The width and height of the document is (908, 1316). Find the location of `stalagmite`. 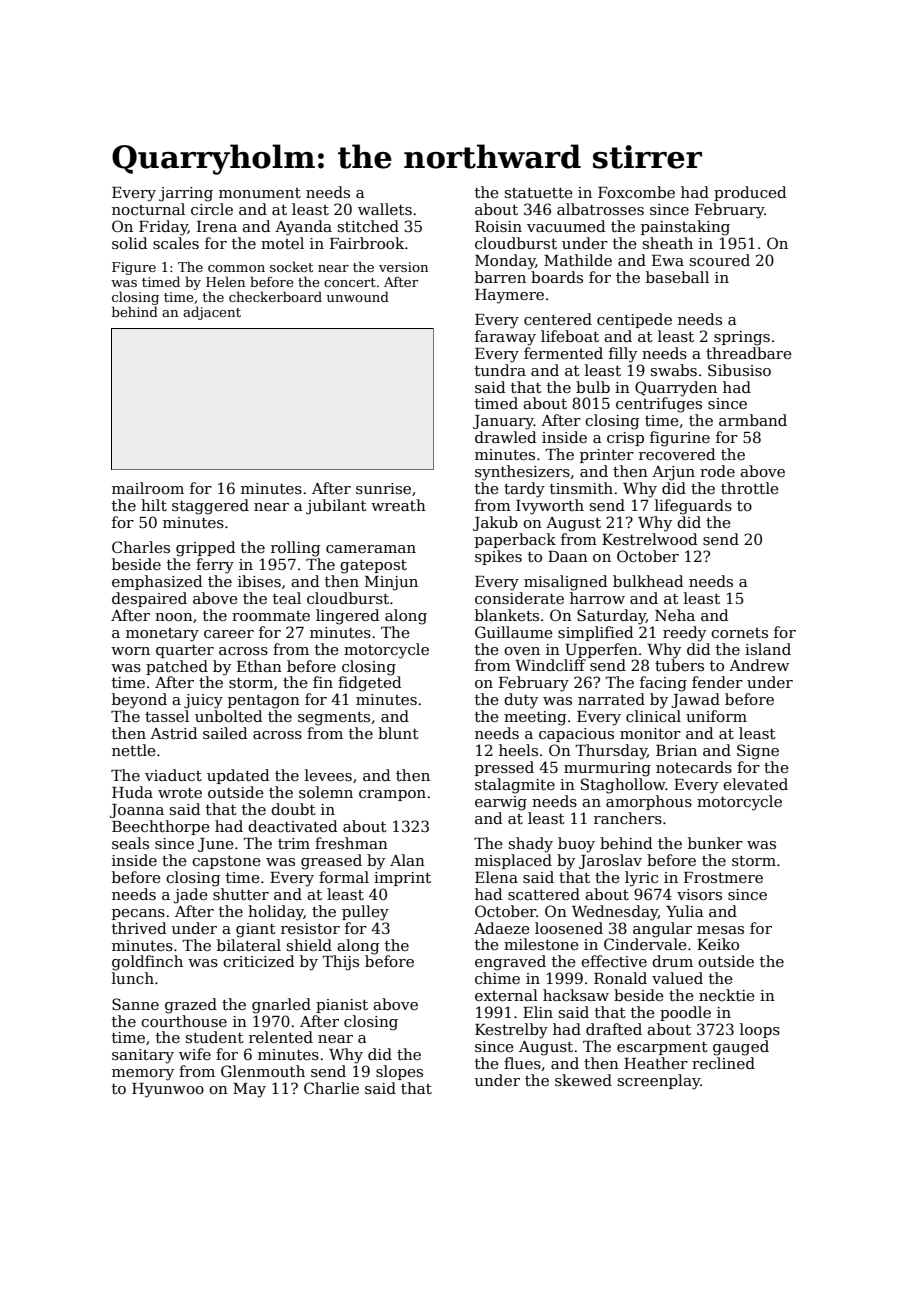

stalagmite is located at coordinates (515, 786).
